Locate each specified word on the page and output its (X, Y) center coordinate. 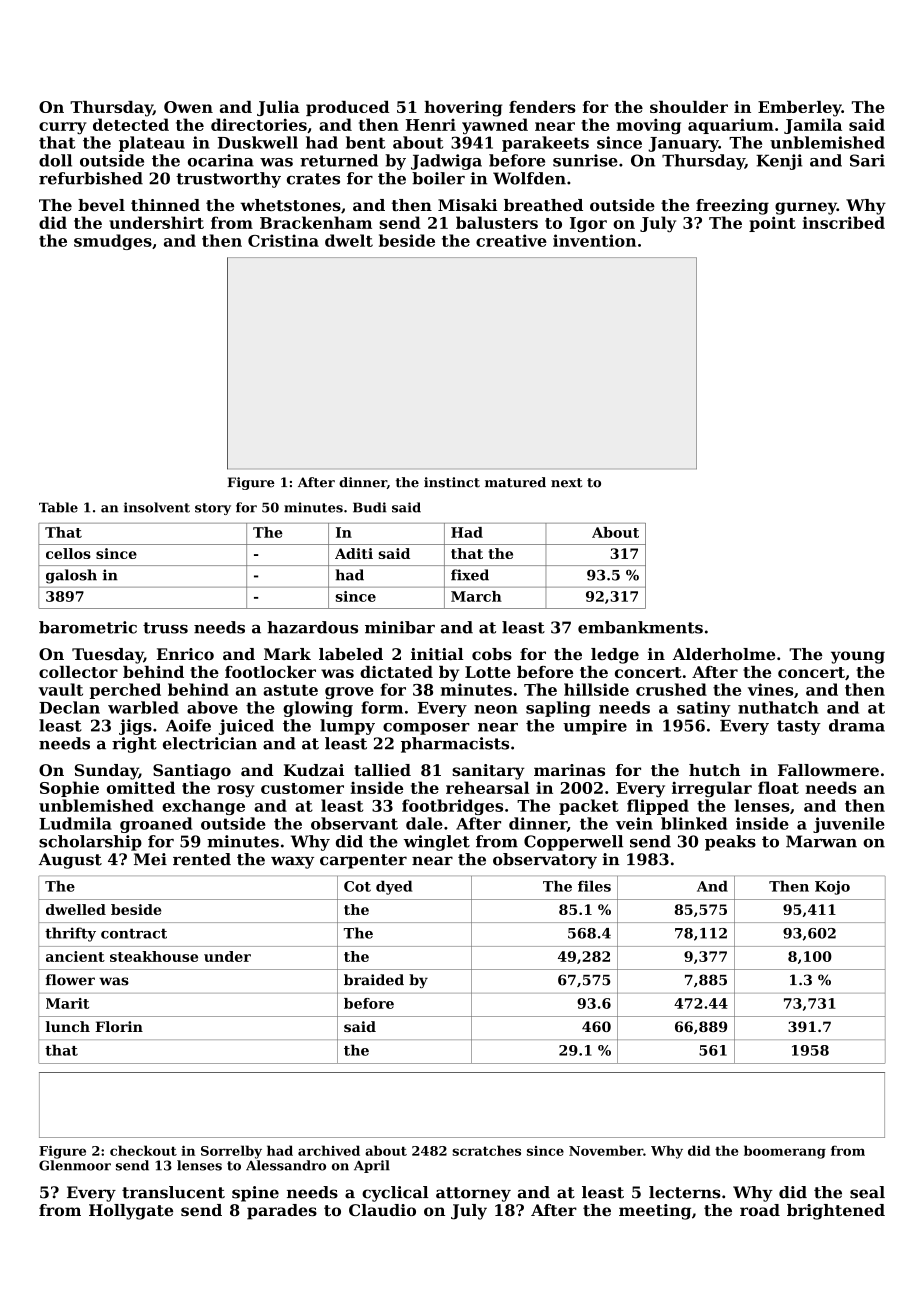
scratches (486, 1150)
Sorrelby (231, 1152)
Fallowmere (828, 770)
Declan (69, 707)
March (476, 596)
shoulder (689, 107)
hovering (463, 109)
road (760, 1210)
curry (63, 128)
